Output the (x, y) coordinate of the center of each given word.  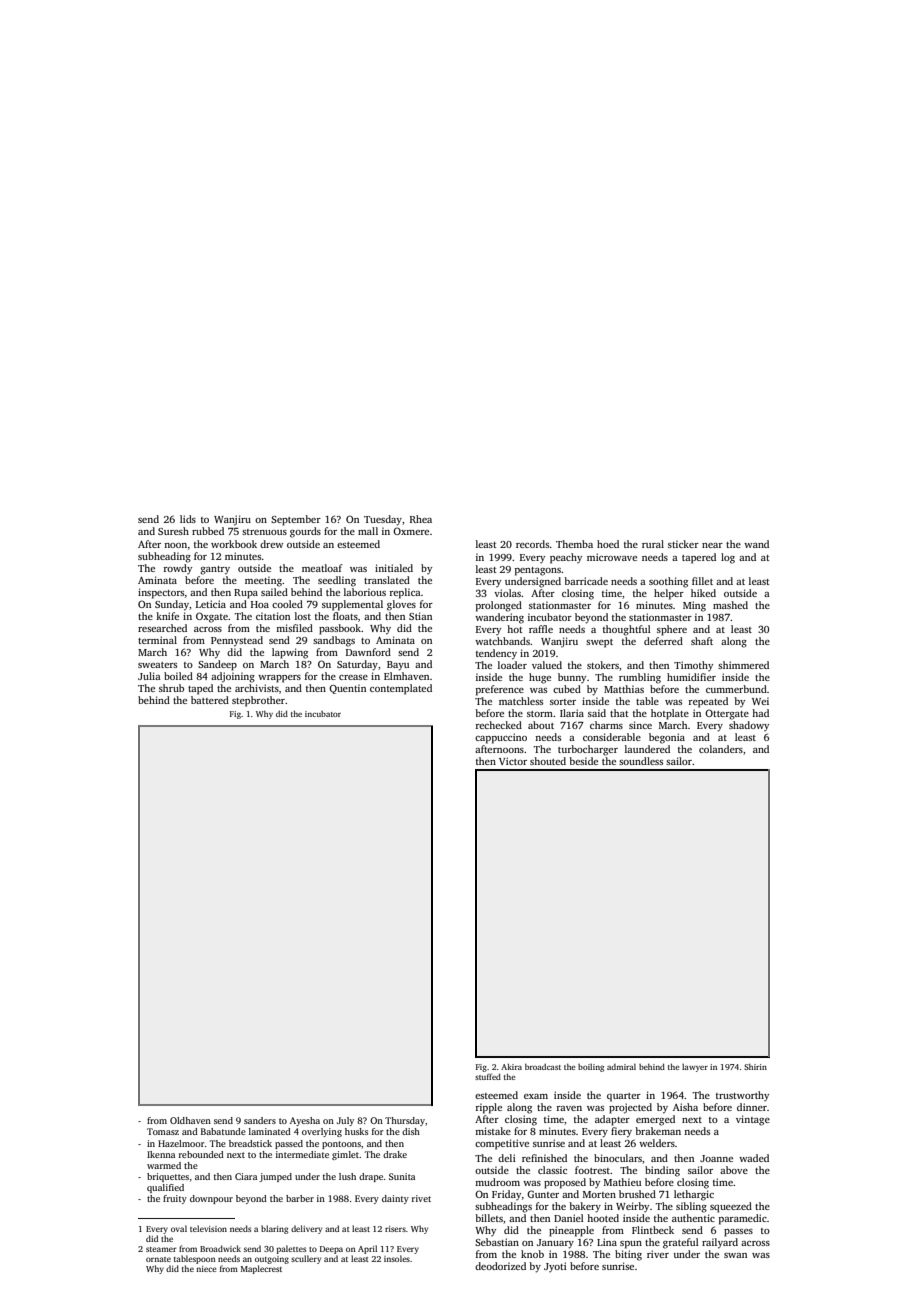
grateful (681, 1243)
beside (583, 761)
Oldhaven (190, 1120)
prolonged (499, 606)
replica (405, 593)
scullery (306, 1259)
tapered (699, 558)
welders (657, 1143)
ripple (489, 1108)
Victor (513, 761)
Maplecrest (261, 1269)
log (728, 558)
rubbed (208, 531)
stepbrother (258, 701)
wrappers (279, 679)
